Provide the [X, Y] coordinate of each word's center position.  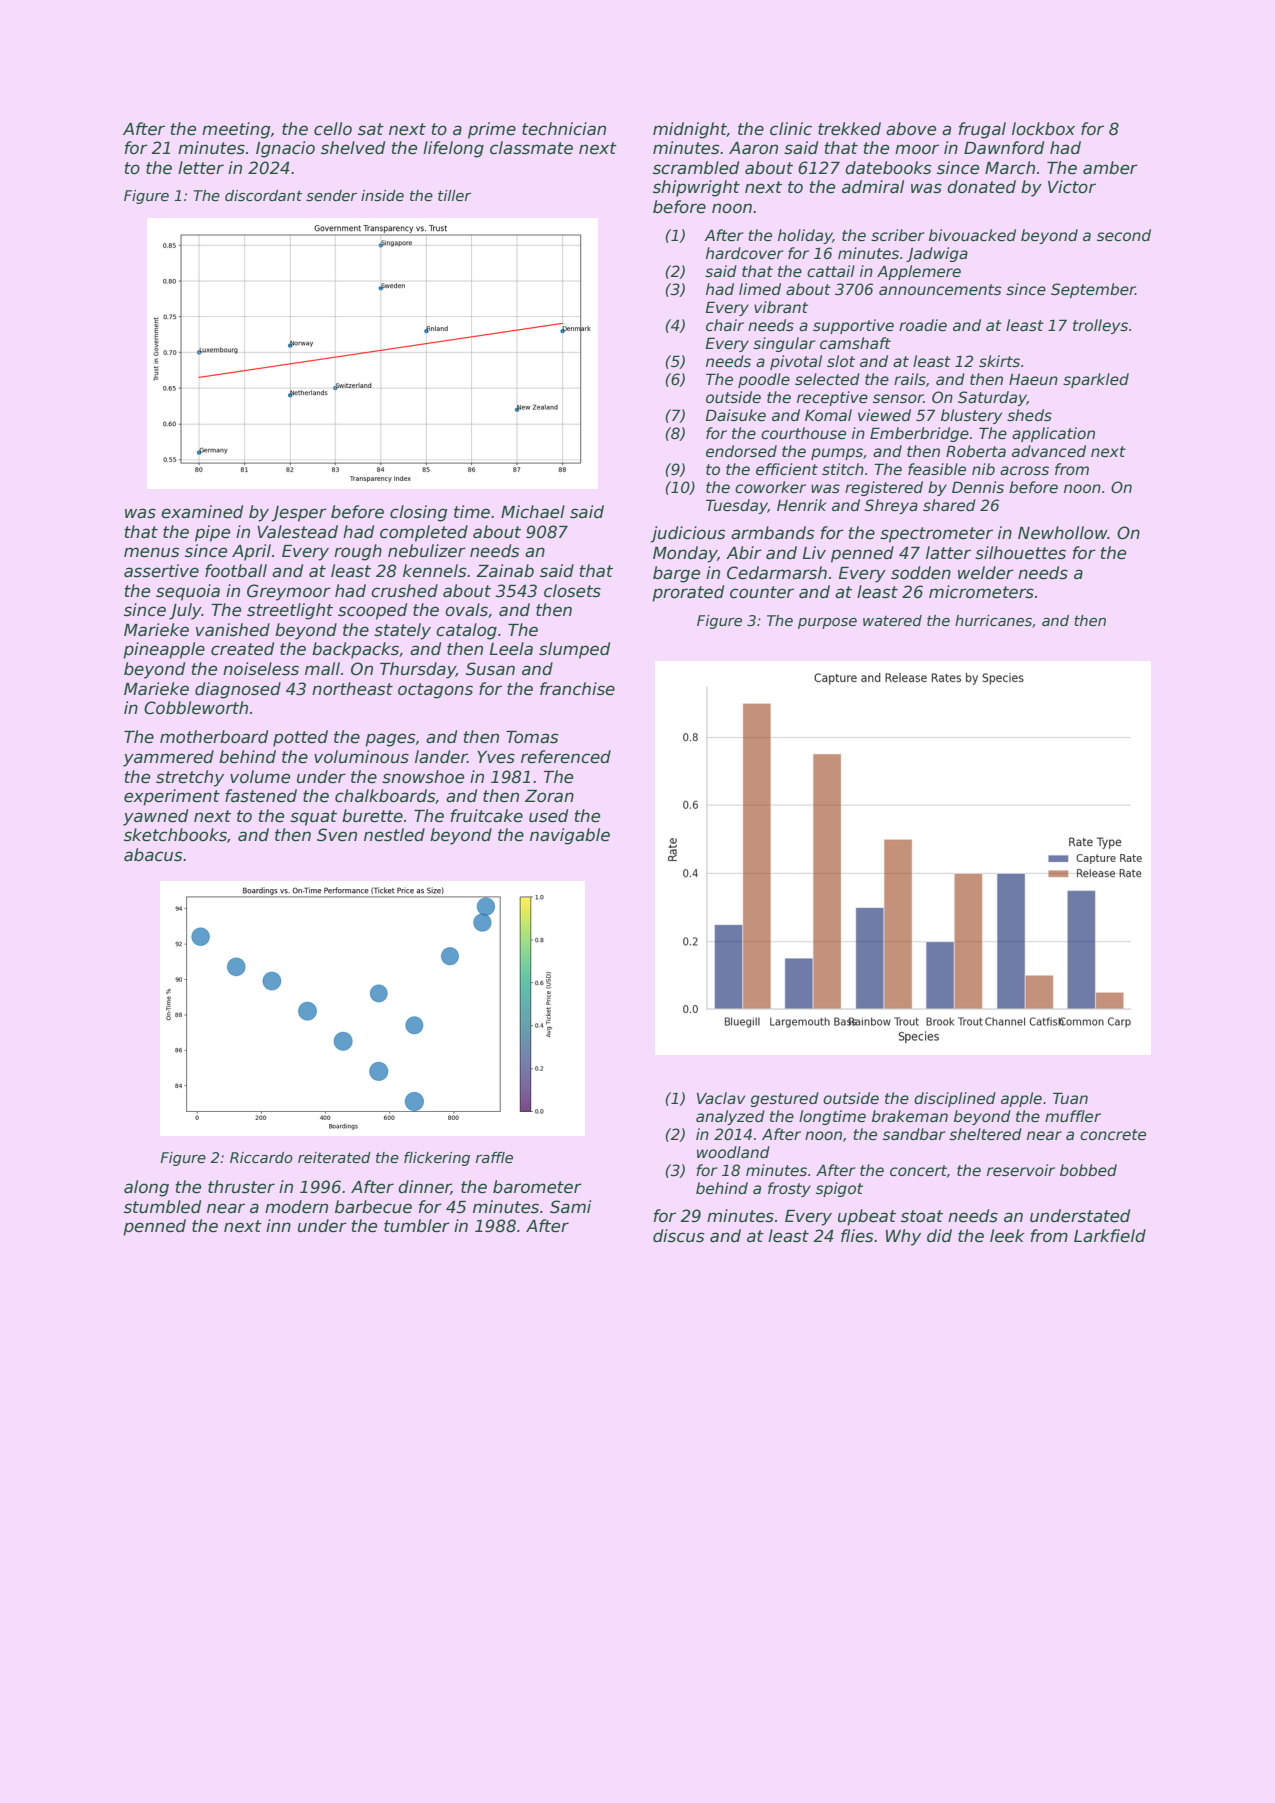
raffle [494, 1157]
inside [382, 195]
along [146, 1188]
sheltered [985, 1134]
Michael [533, 512]
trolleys [1100, 326]
